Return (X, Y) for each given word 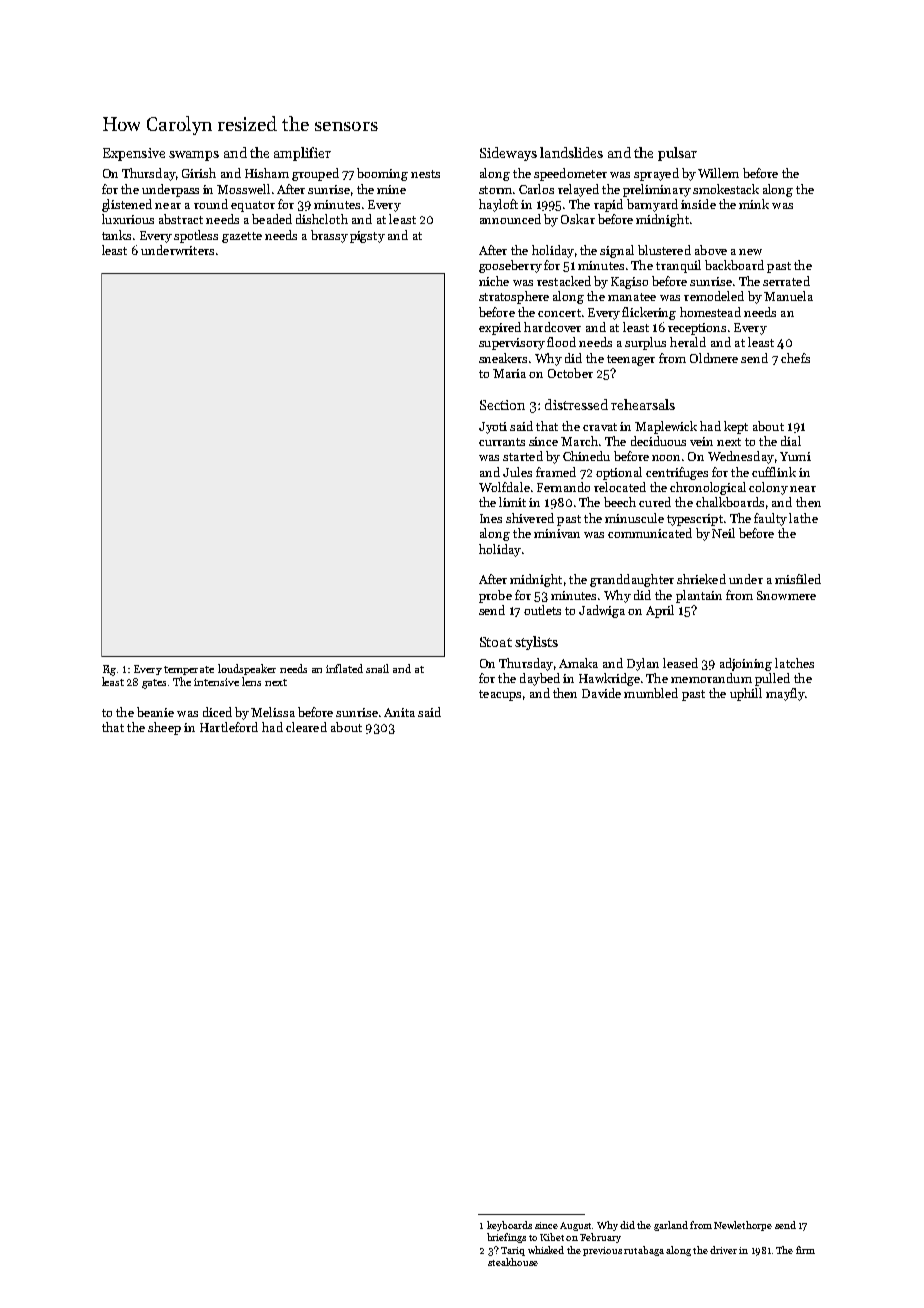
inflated (344, 668)
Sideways (508, 154)
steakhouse (513, 1262)
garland (671, 1226)
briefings (506, 1238)
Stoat (496, 642)
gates (154, 684)
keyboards (509, 1226)
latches (794, 663)
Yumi (795, 456)
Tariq (513, 1251)
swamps (194, 156)
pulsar (677, 154)
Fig (110, 670)
